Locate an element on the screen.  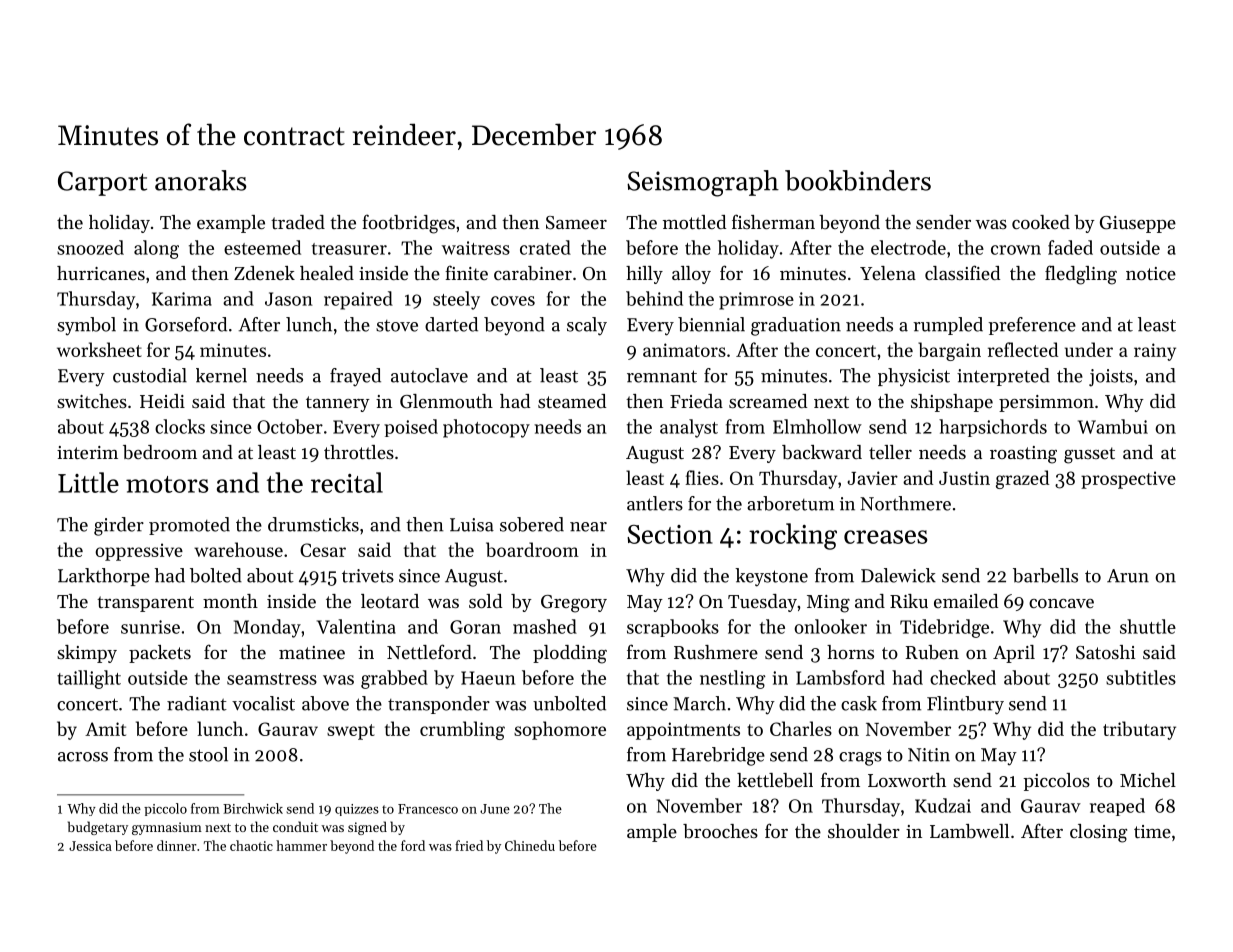
cooked is located at coordinates (1041, 222).
